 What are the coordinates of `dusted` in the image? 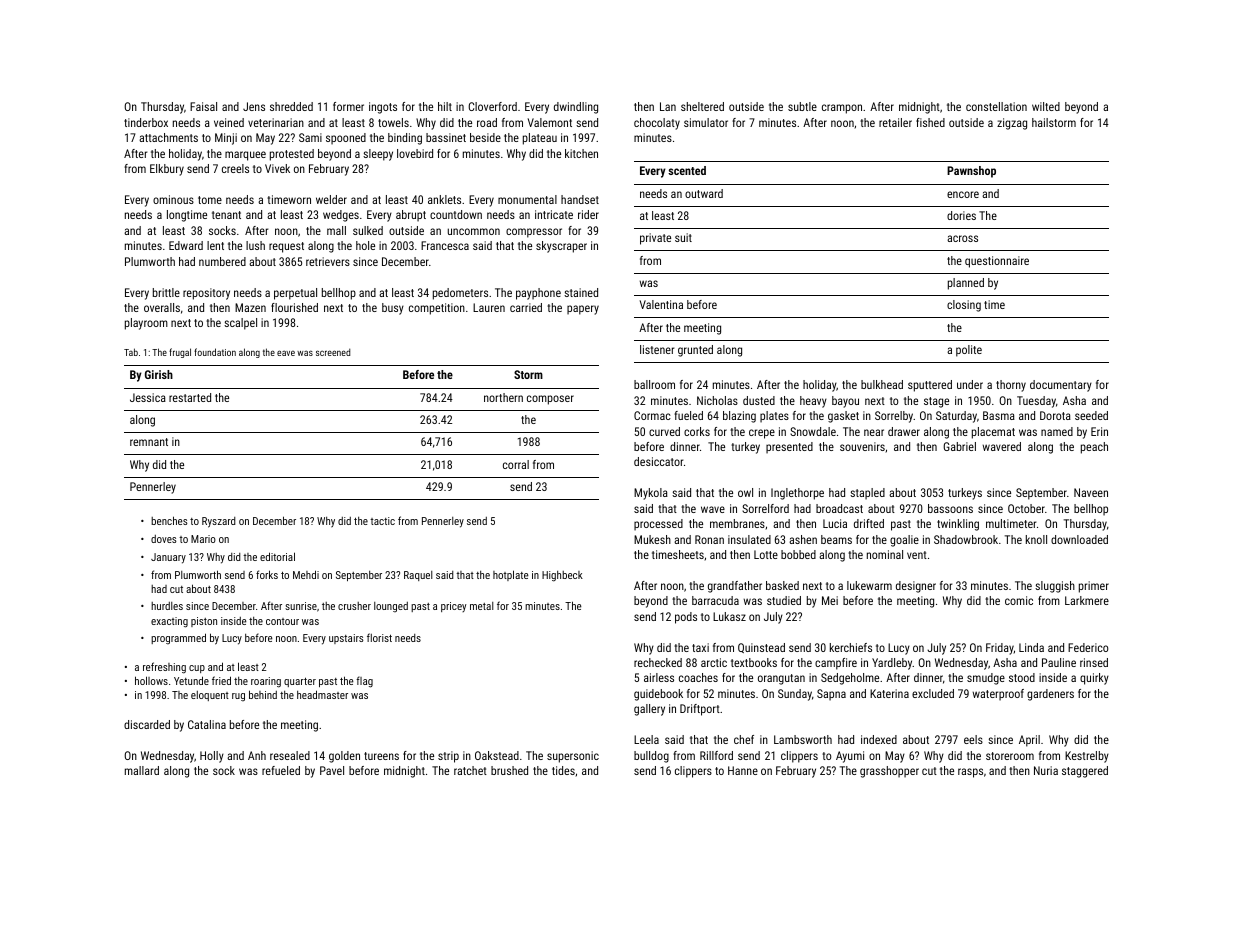 It's located at (759, 400).
